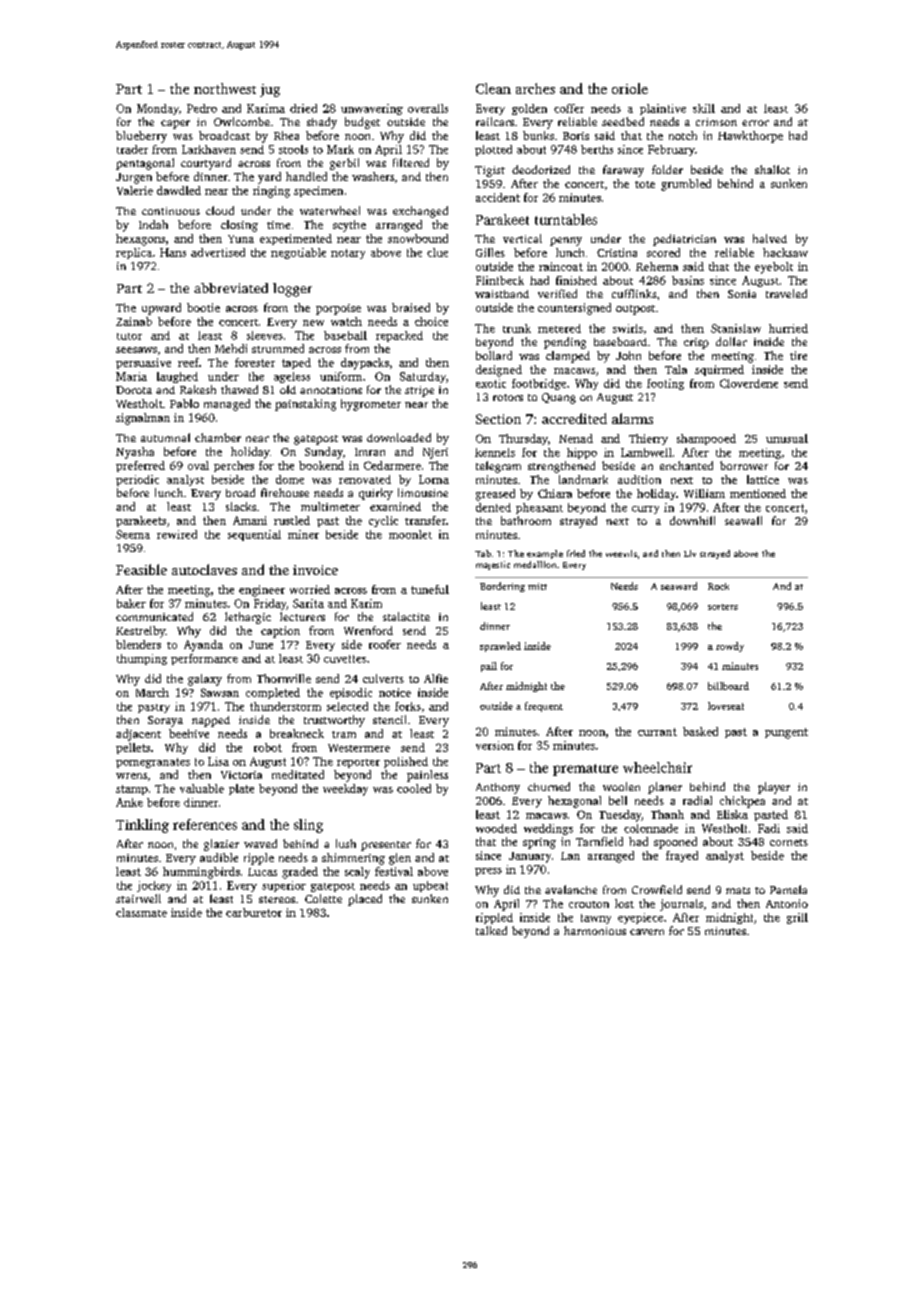 The image size is (924, 1308). Describe the element at coordinates (141, 912) in the document. I see `classmate` at that location.
